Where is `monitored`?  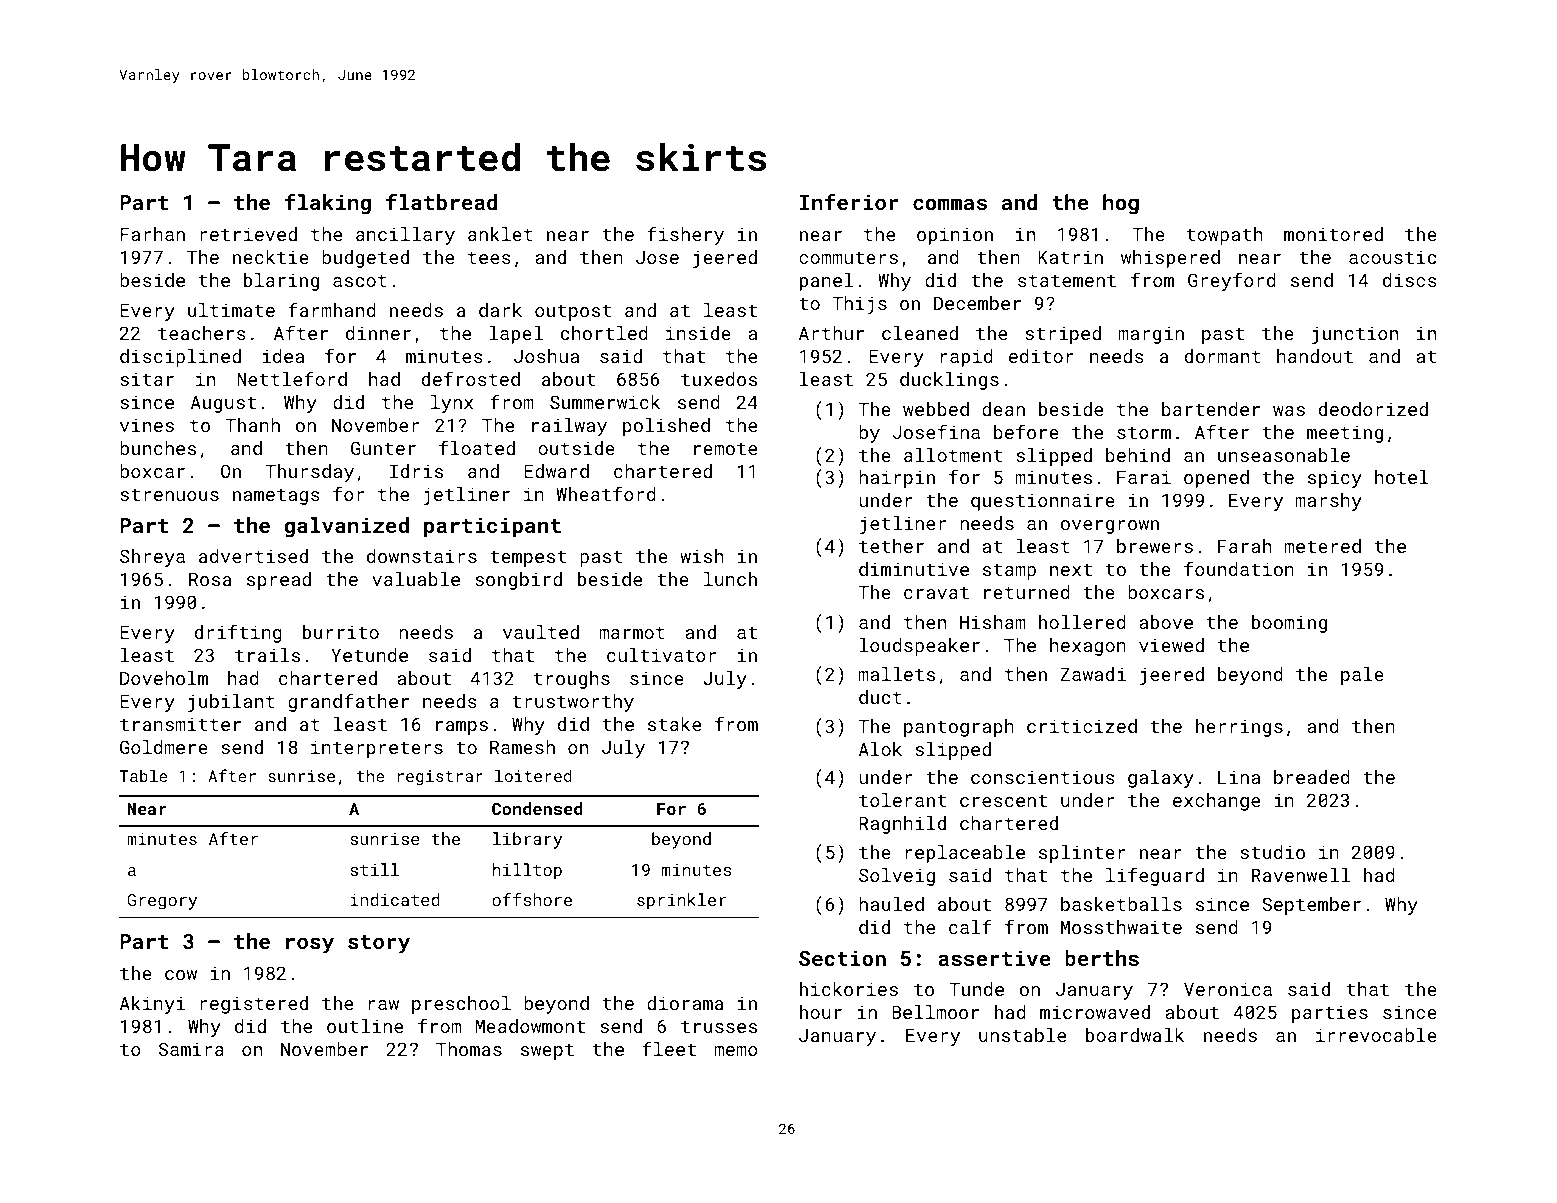 monitored is located at coordinates (1333, 234).
